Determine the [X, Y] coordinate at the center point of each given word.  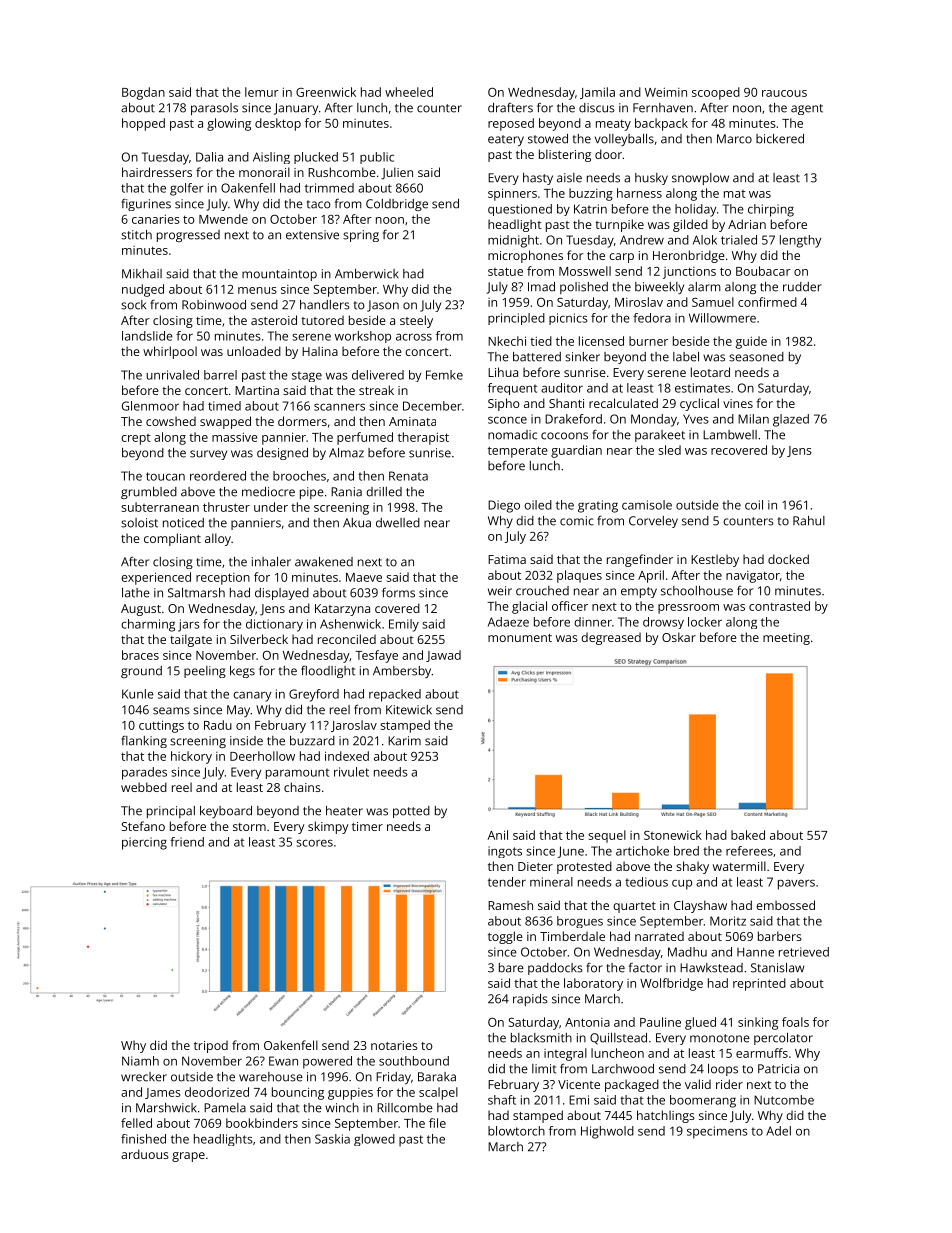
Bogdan [143, 93]
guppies [350, 1094]
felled [136, 1123]
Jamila [597, 93]
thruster [226, 507]
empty [639, 592]
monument [520, 638]
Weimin [666, 92]
